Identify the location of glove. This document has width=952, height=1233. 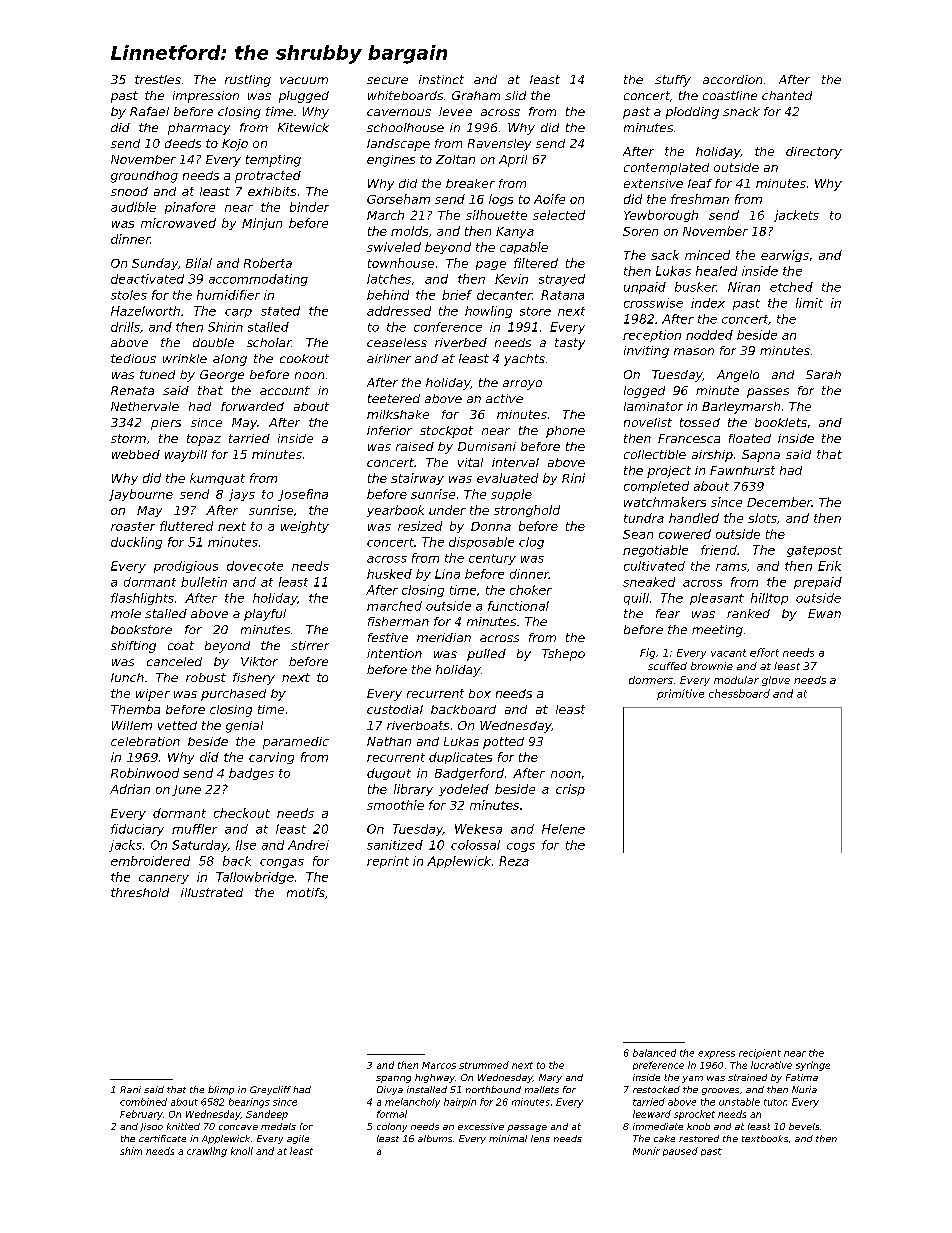
(776, 681).
